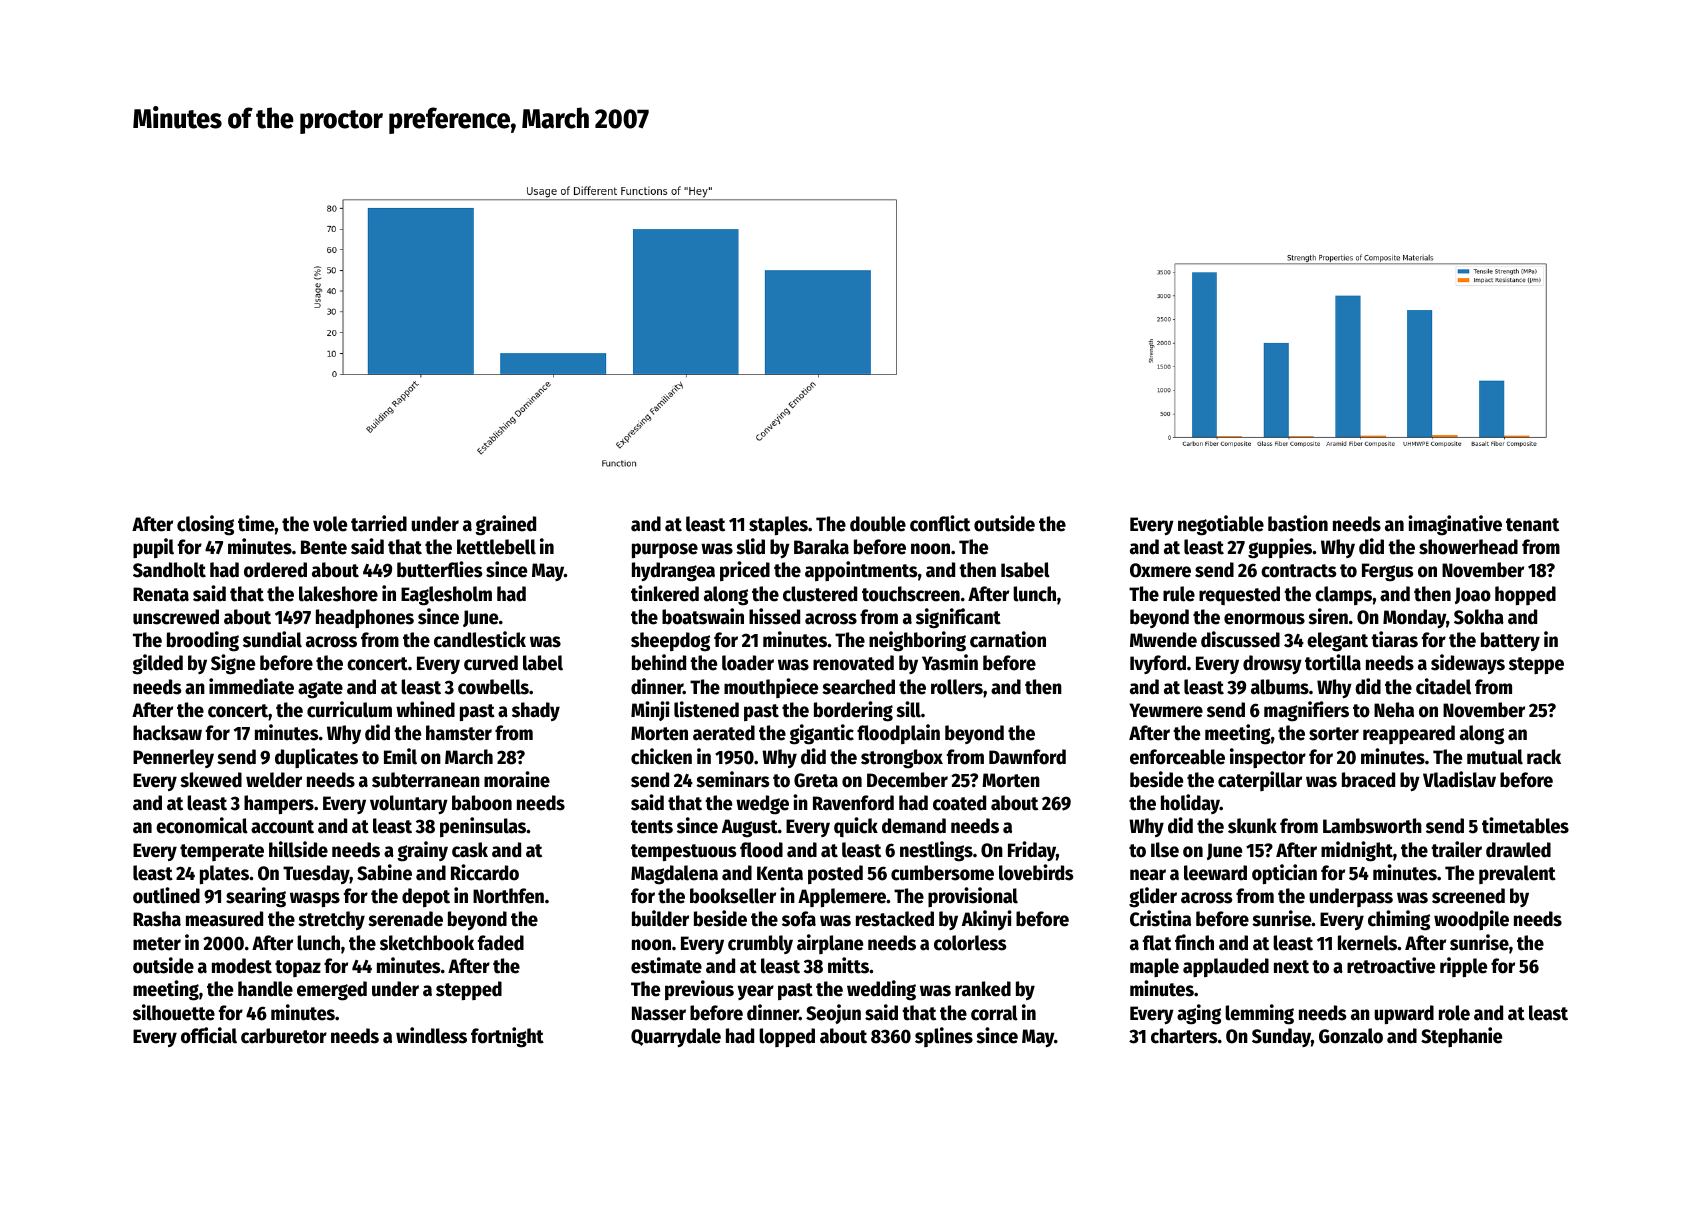 The width and height of the screenshot is (1705, 1205). Describe the element at coordinates (1008, 639) in the screenshot. I see `carnation` at that location.
